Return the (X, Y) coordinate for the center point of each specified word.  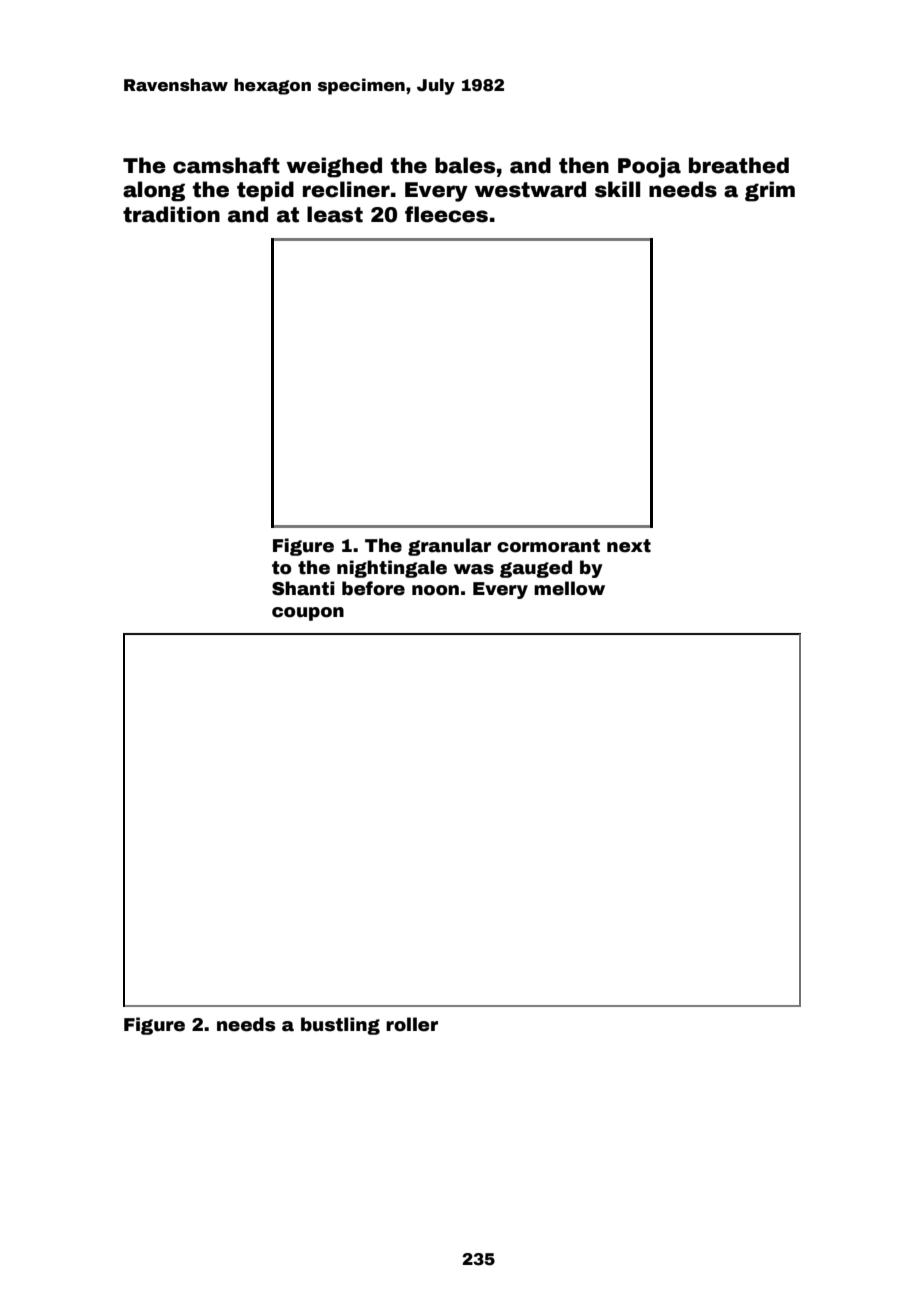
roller (412, 1024)
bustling (340, 1026)
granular (449, 547)
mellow (569, 588)
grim (770, 191)
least (335, 214)
